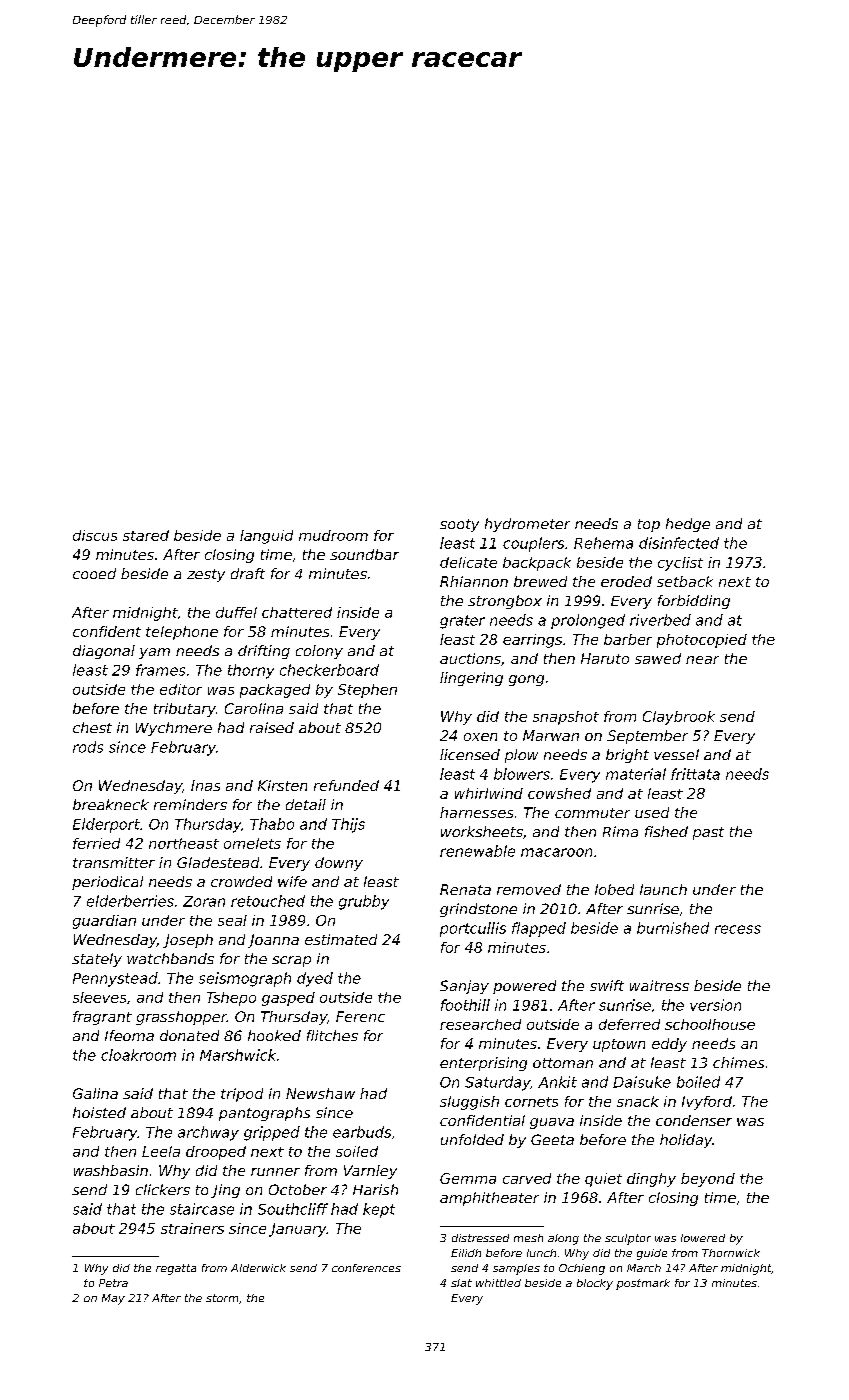  I want to click on postmark, so click(643, 1284).
